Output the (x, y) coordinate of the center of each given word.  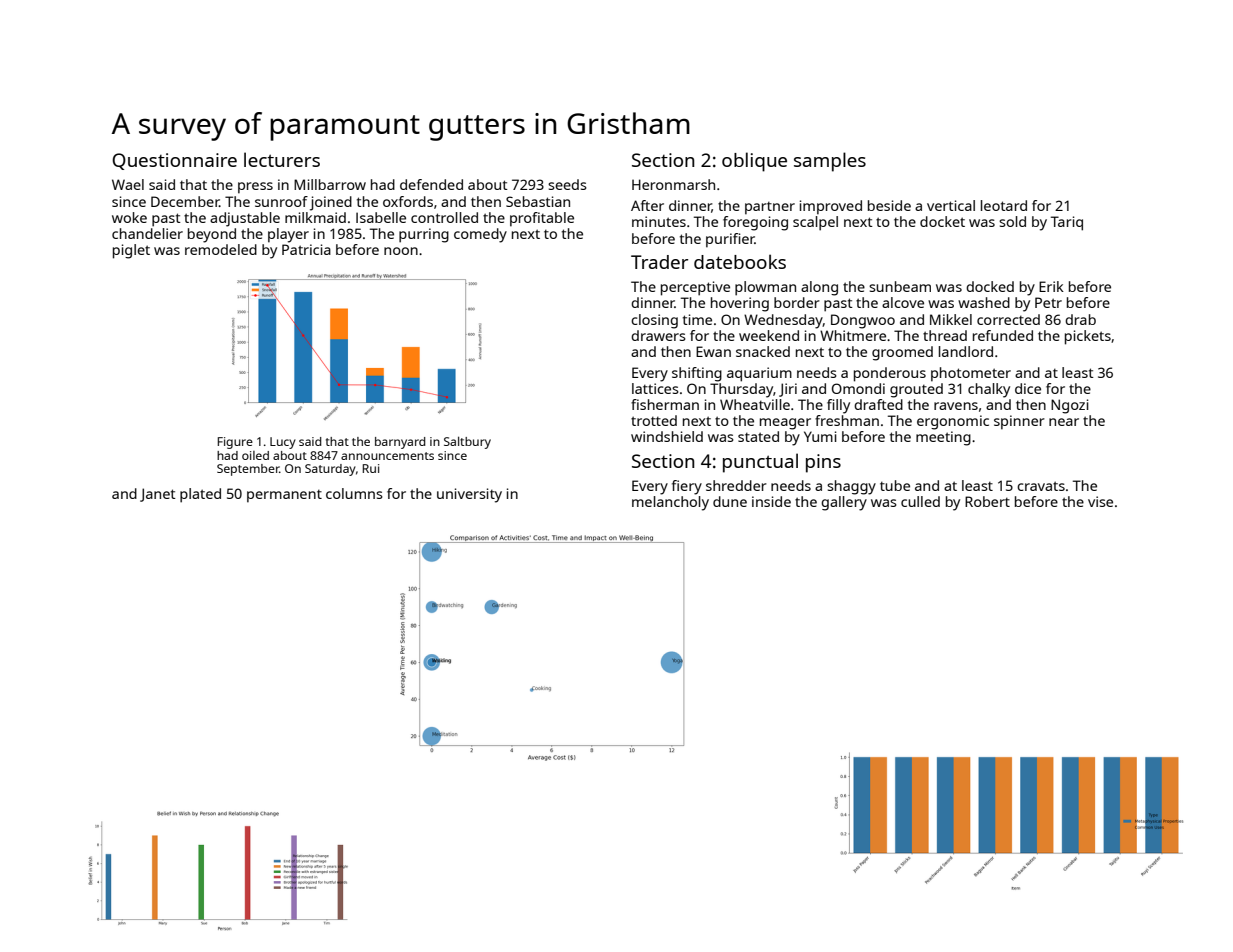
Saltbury (467, 442)
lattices (655, 388)
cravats (1041, 486)
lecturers (282, 159)
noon (401, 251)
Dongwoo (863, 321)
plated (200, 495)
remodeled (221, 249)
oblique (754, 162)
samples (830, 162)
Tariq (1067, 223)
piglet (131, 251)
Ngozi (1070, 406)
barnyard (400, 443)
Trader (659, 262)
